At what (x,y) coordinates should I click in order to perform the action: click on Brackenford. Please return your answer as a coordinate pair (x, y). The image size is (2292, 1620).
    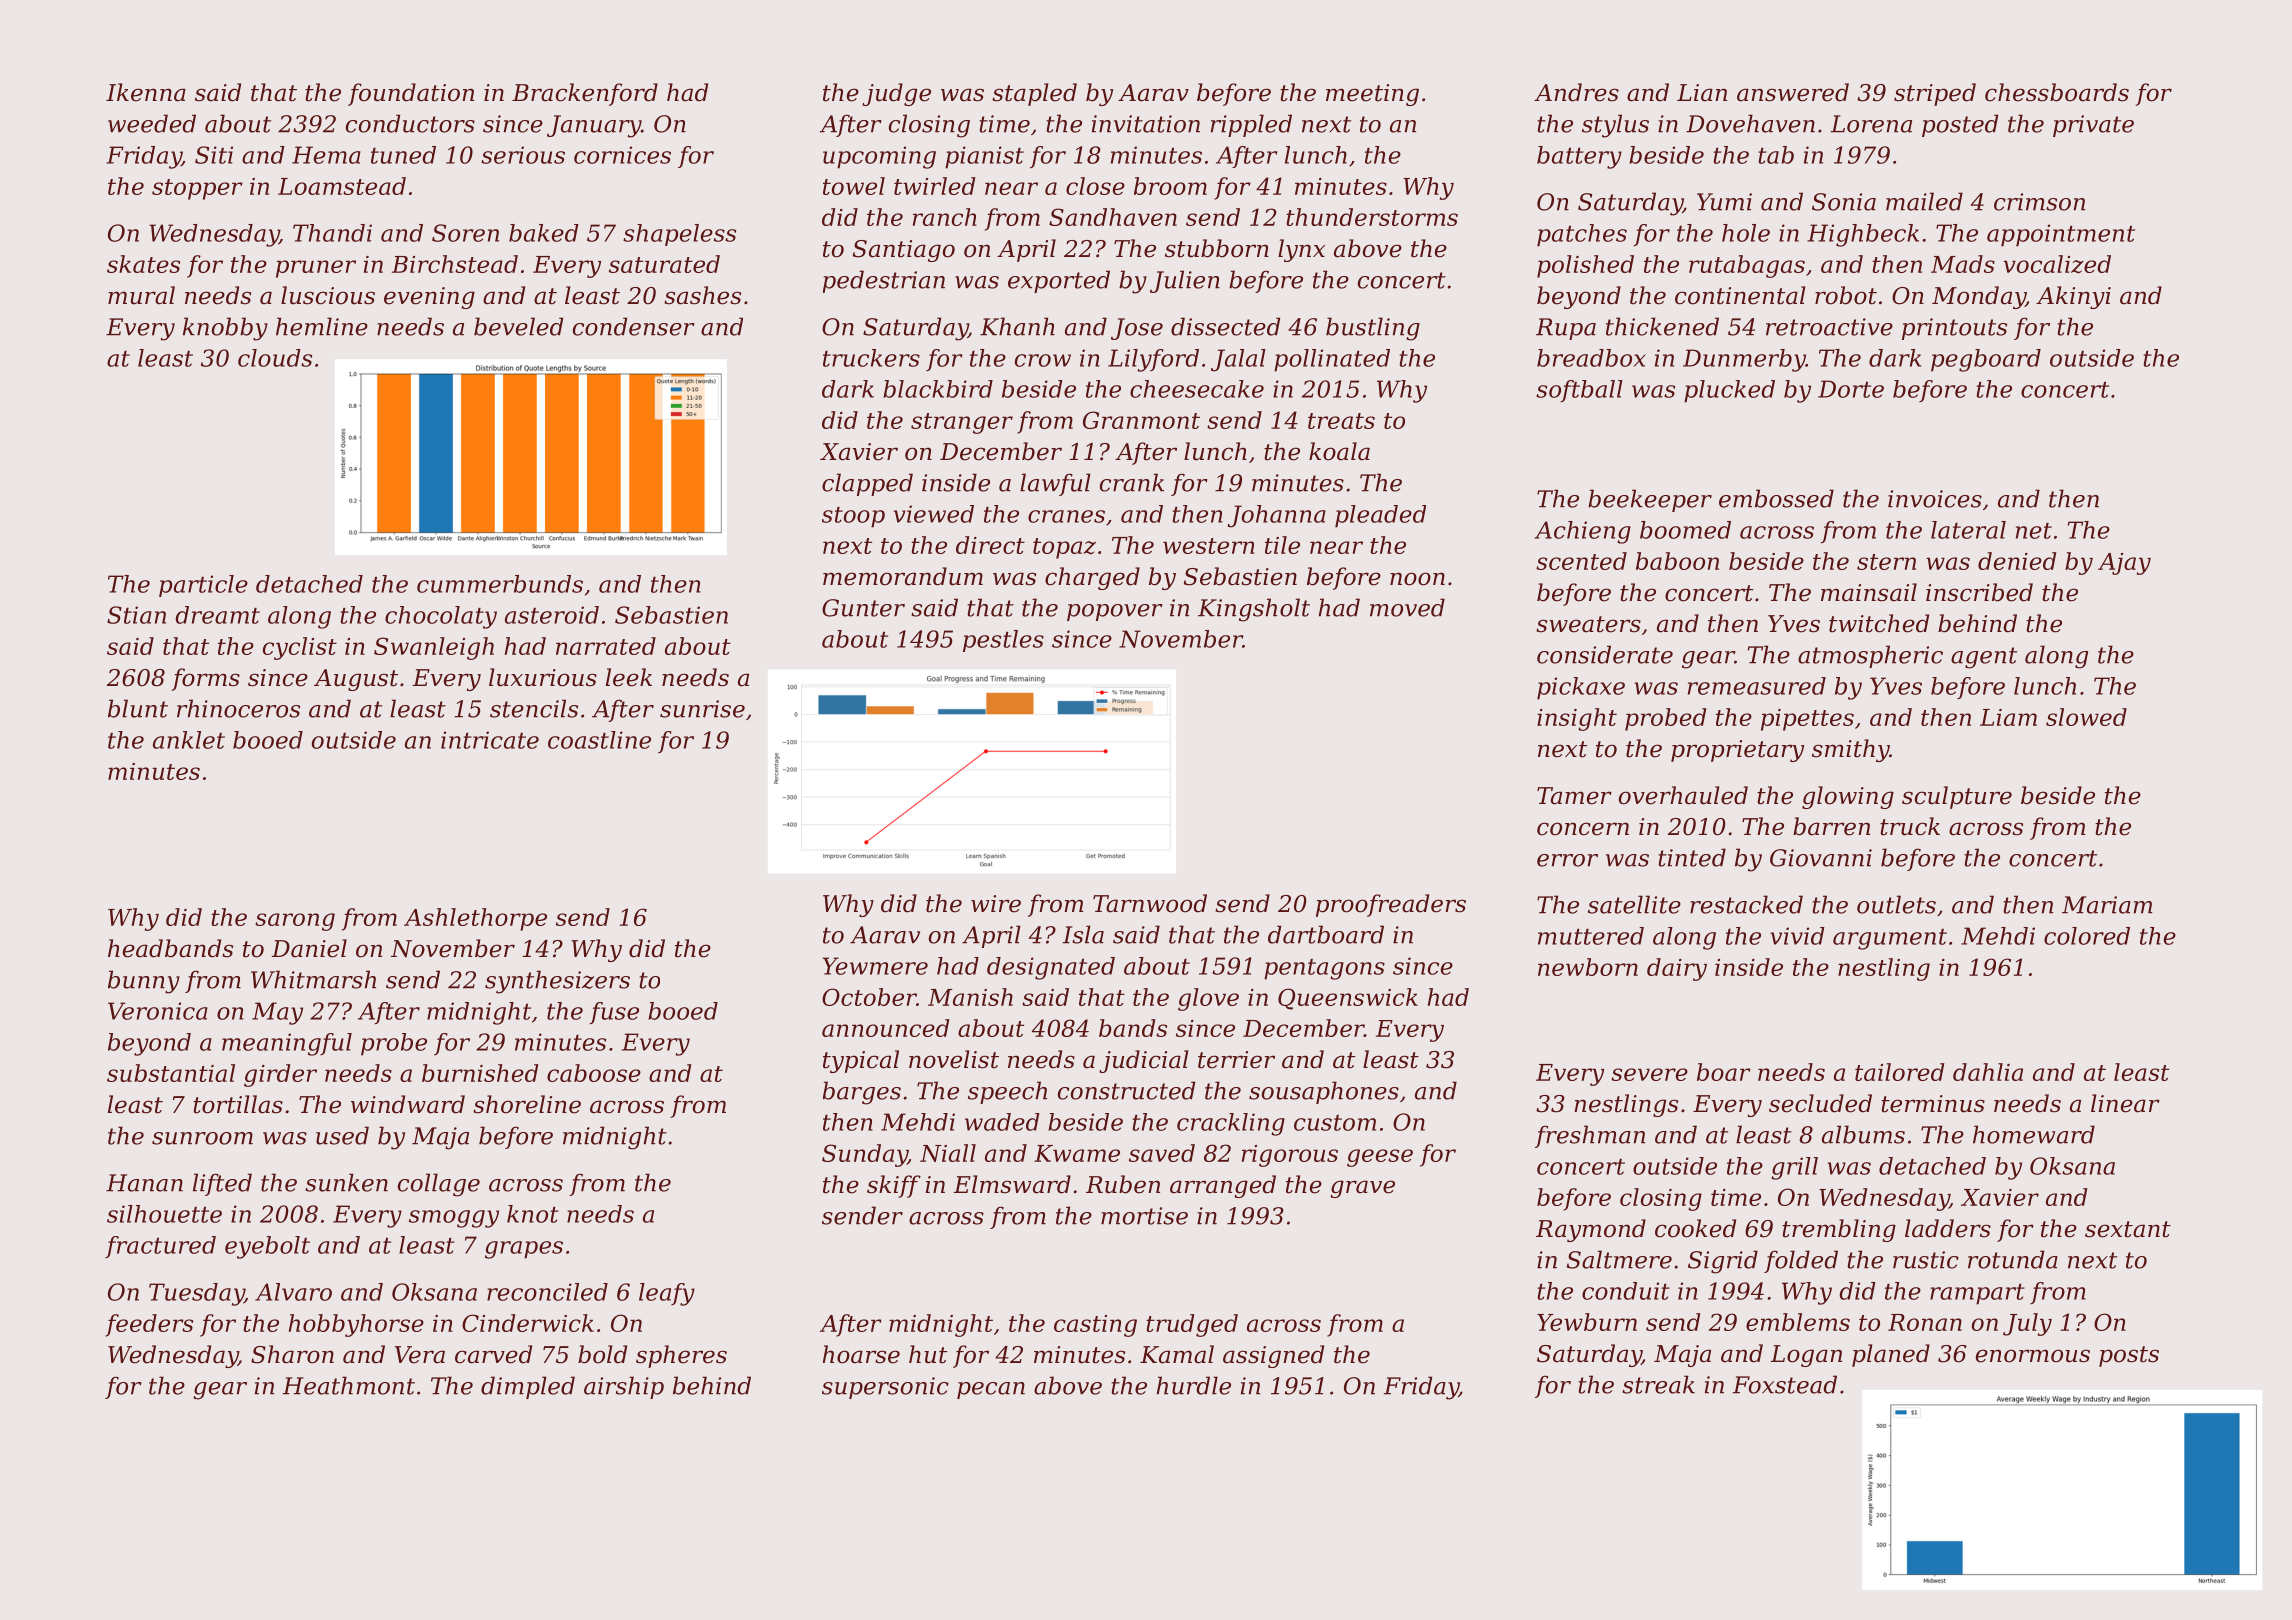
    Looking at the image, I should click on (585, 94).
